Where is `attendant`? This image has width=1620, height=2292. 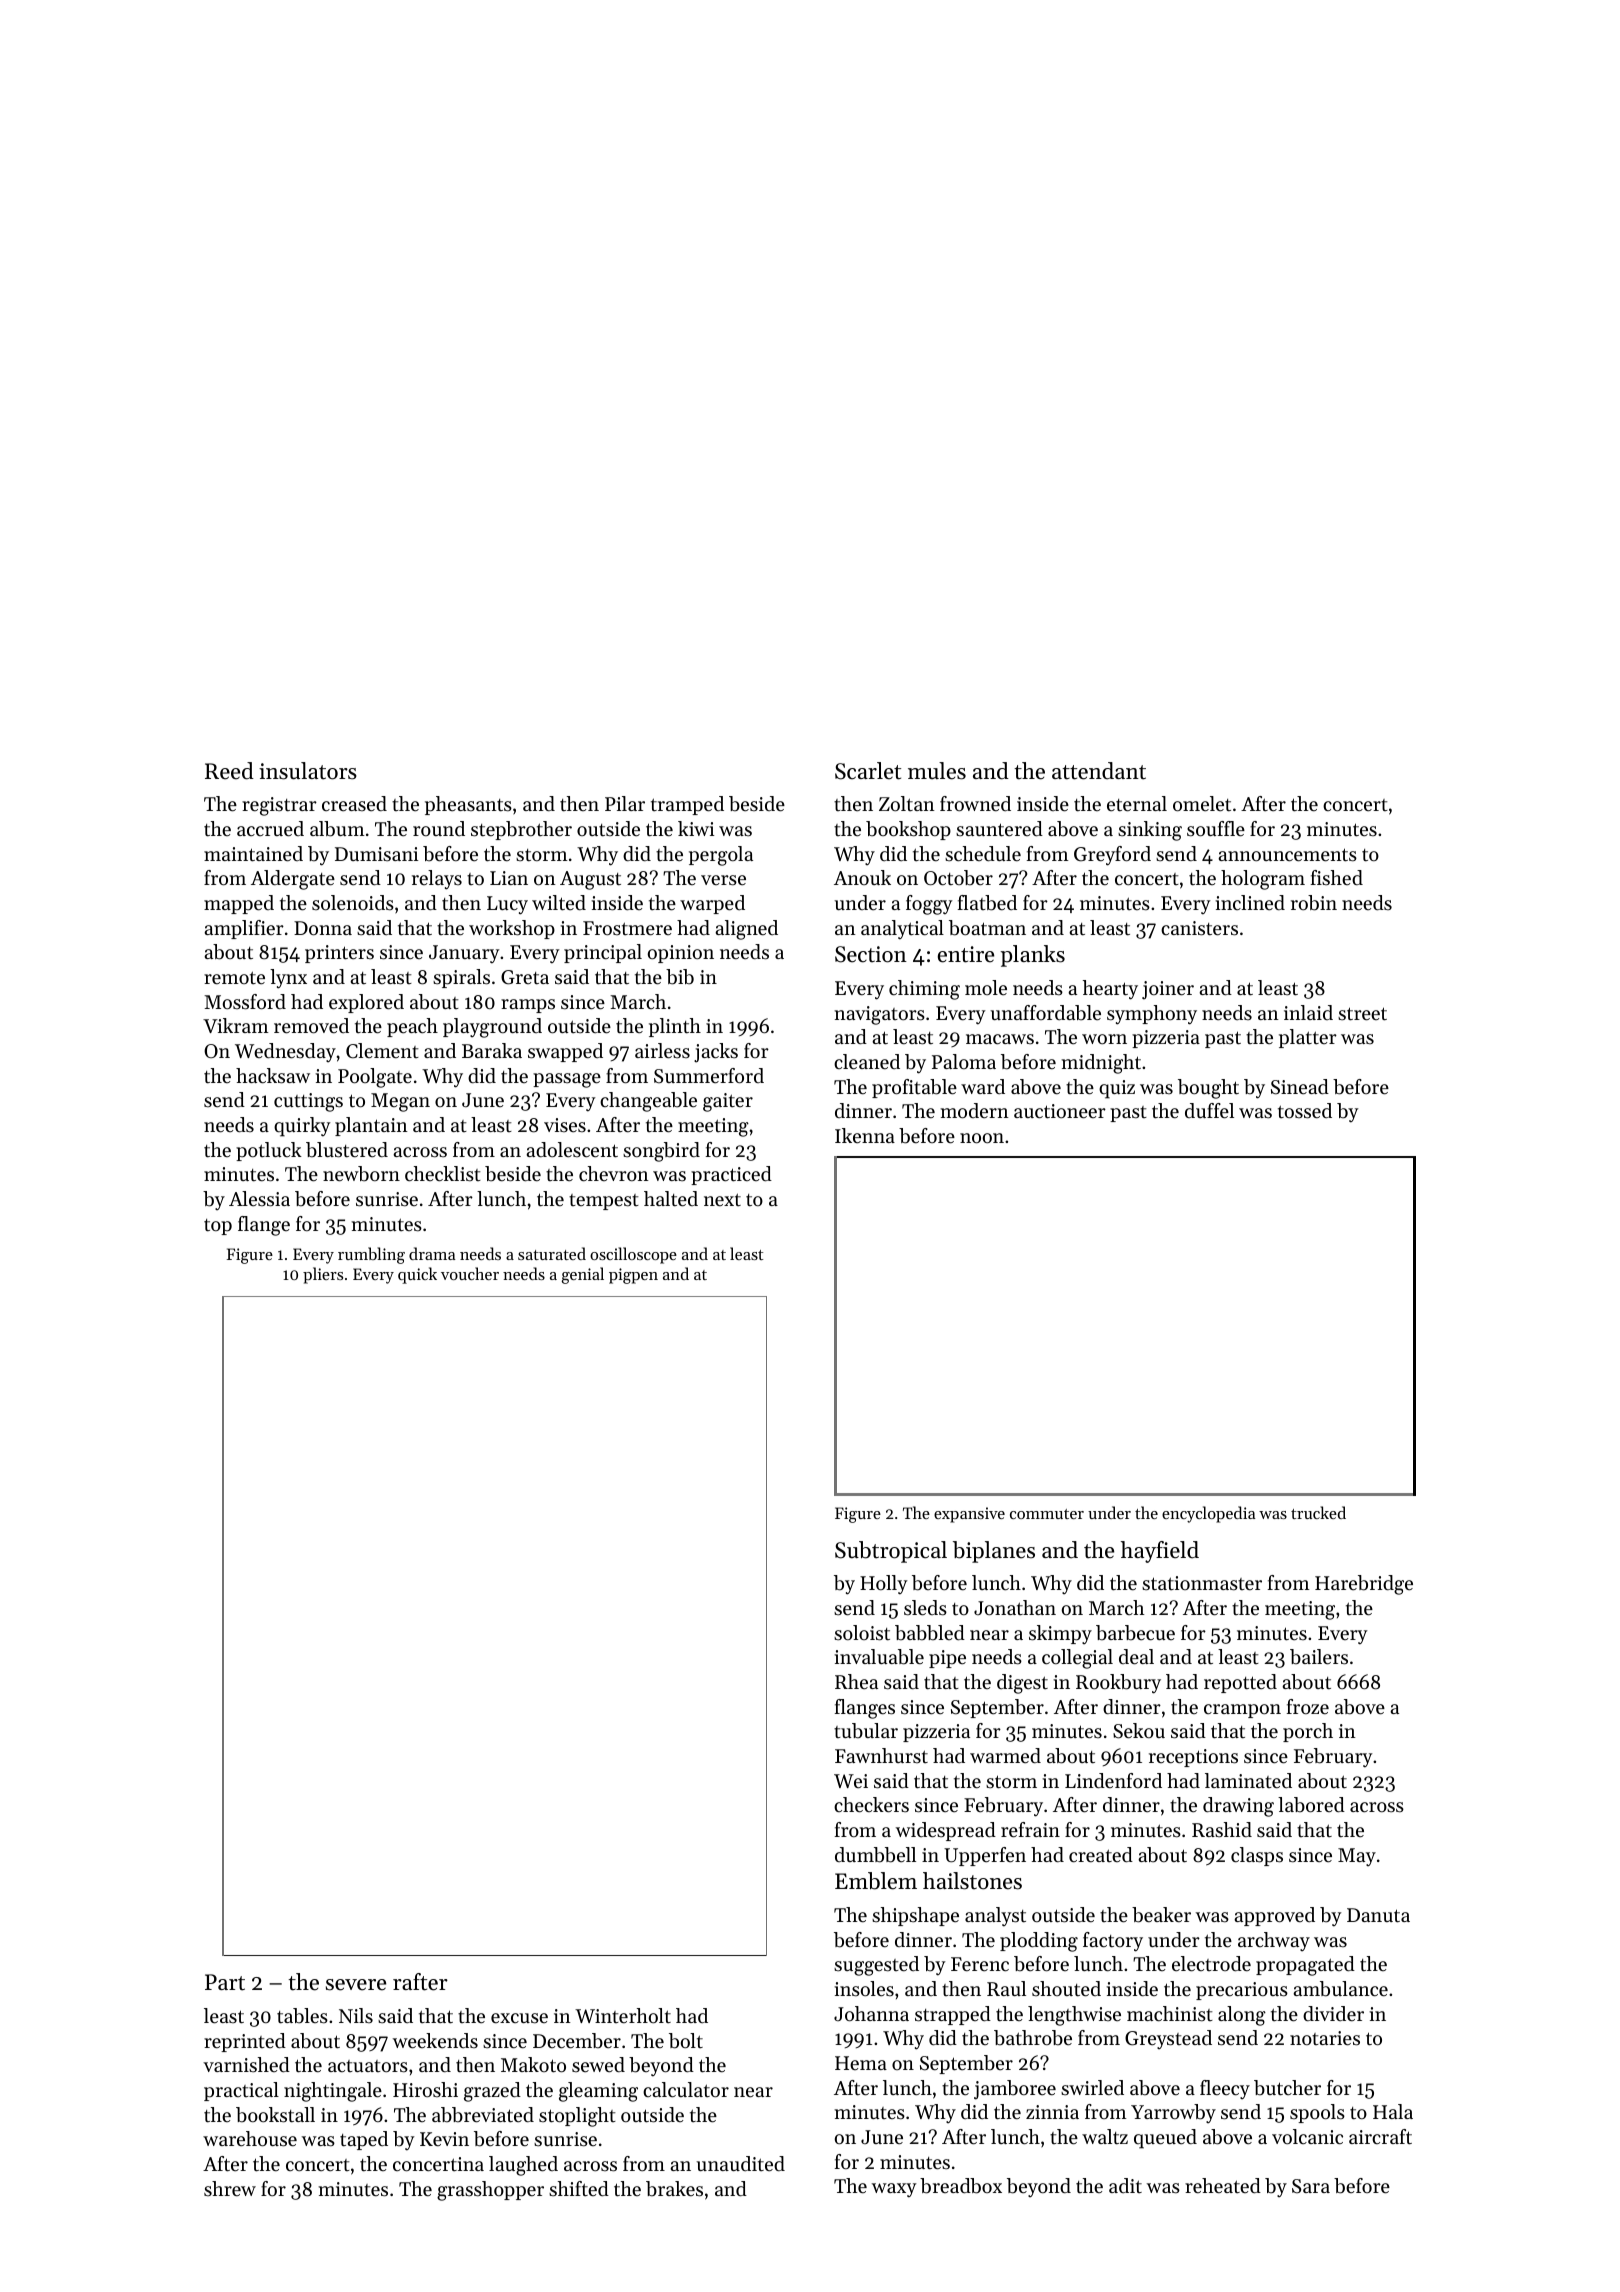 attendant is located at coordinates (1099, 771).
